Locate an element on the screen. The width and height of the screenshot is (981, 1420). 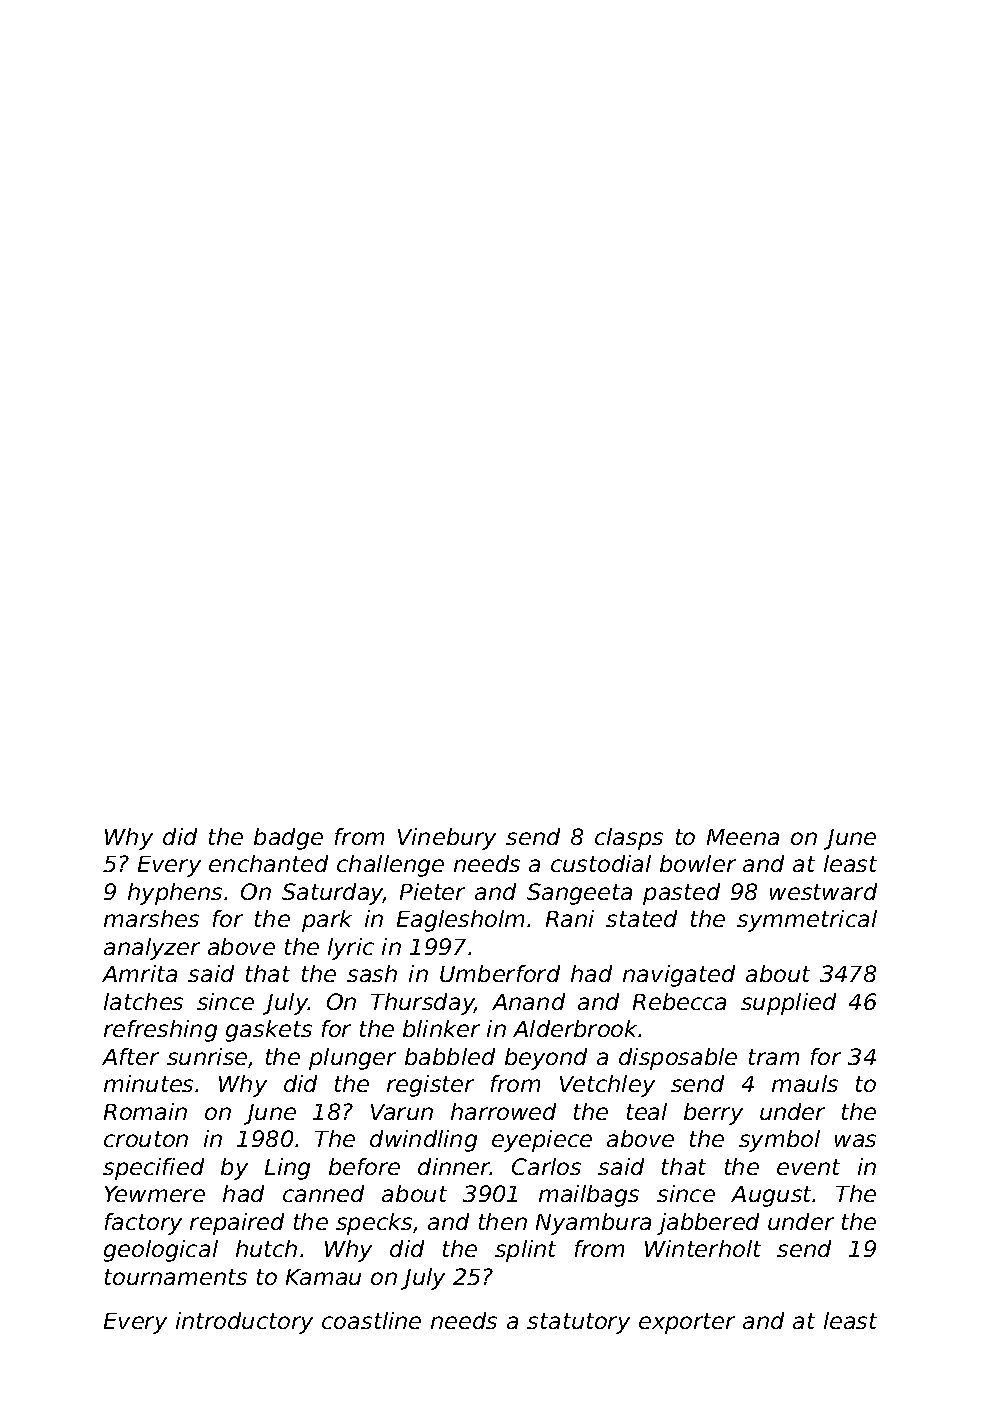
badge is located at coordinates (288, 839).
